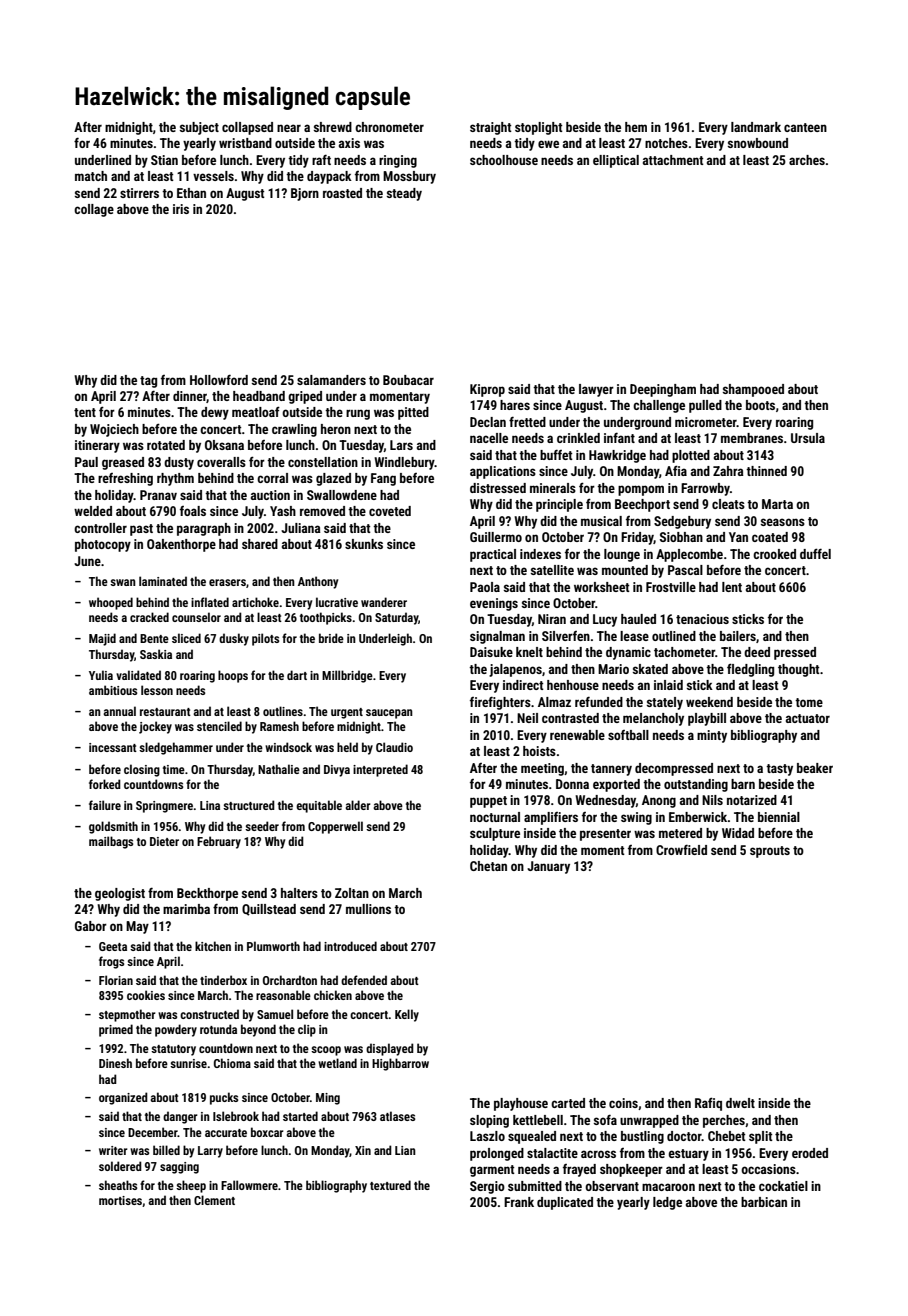 This page has width=908, height=1316. I want to click on Clement, so click(214, 1200).
